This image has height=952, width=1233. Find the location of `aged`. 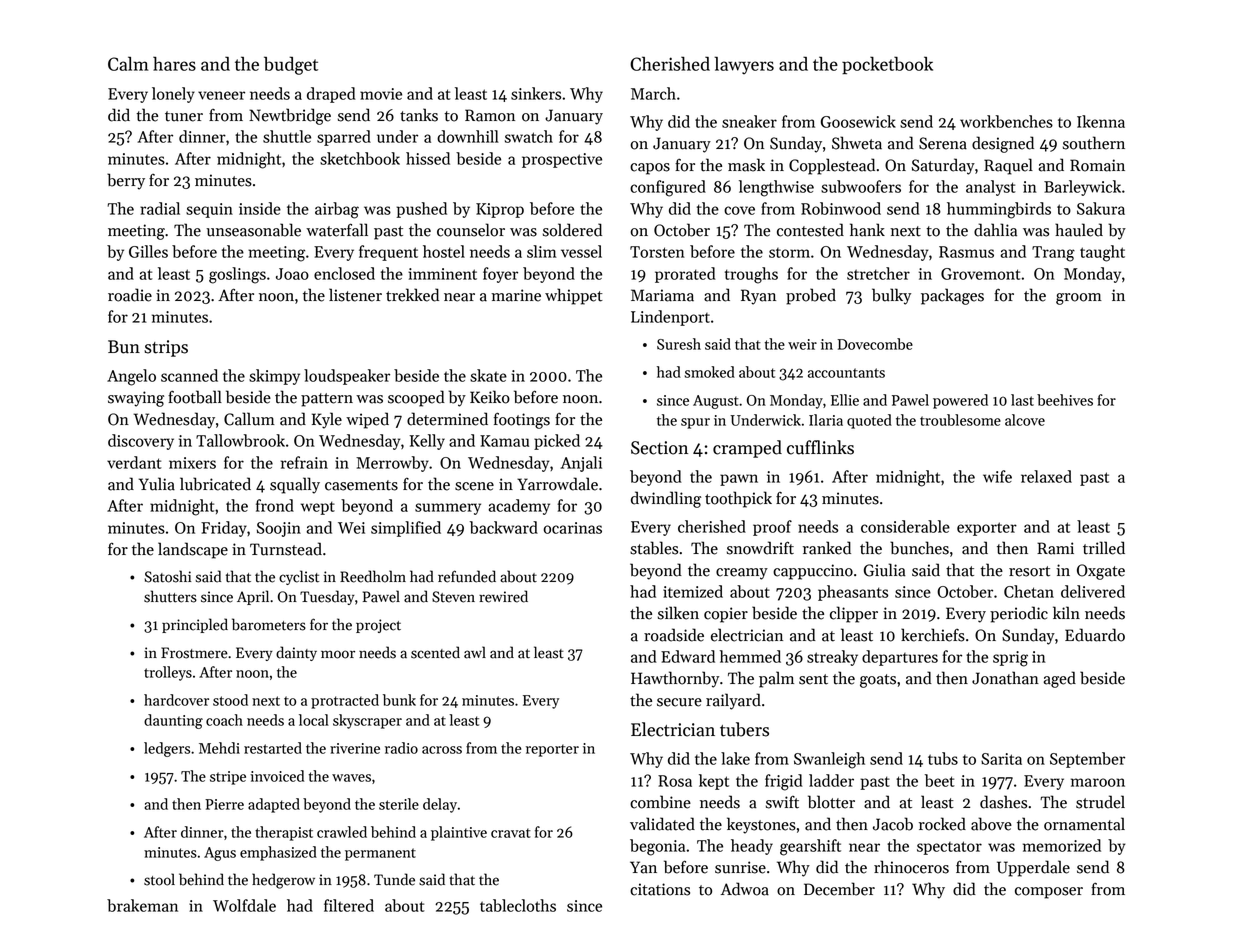

aged is located at coordinates (1059, 679).
